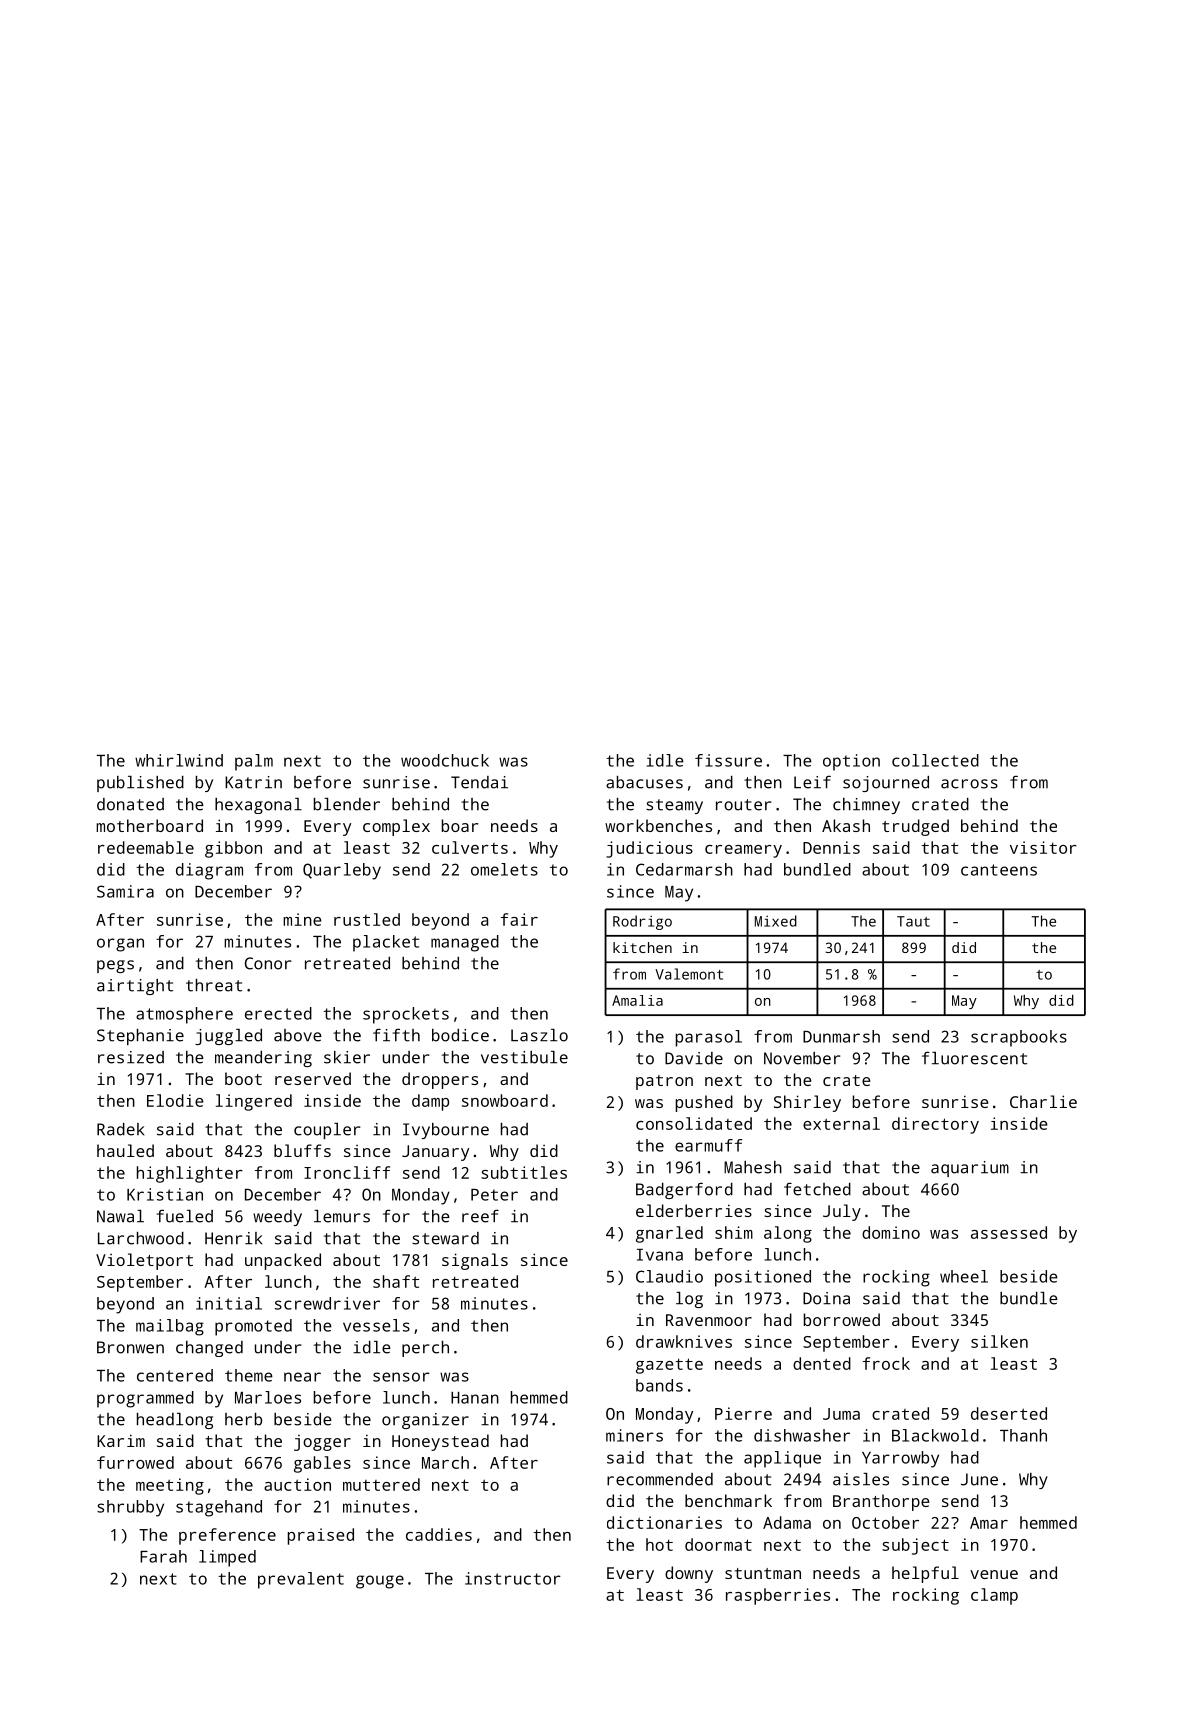  Describe the element at coordinates (841, 1036) in the image. I see `Dunmarsh` at that location.
